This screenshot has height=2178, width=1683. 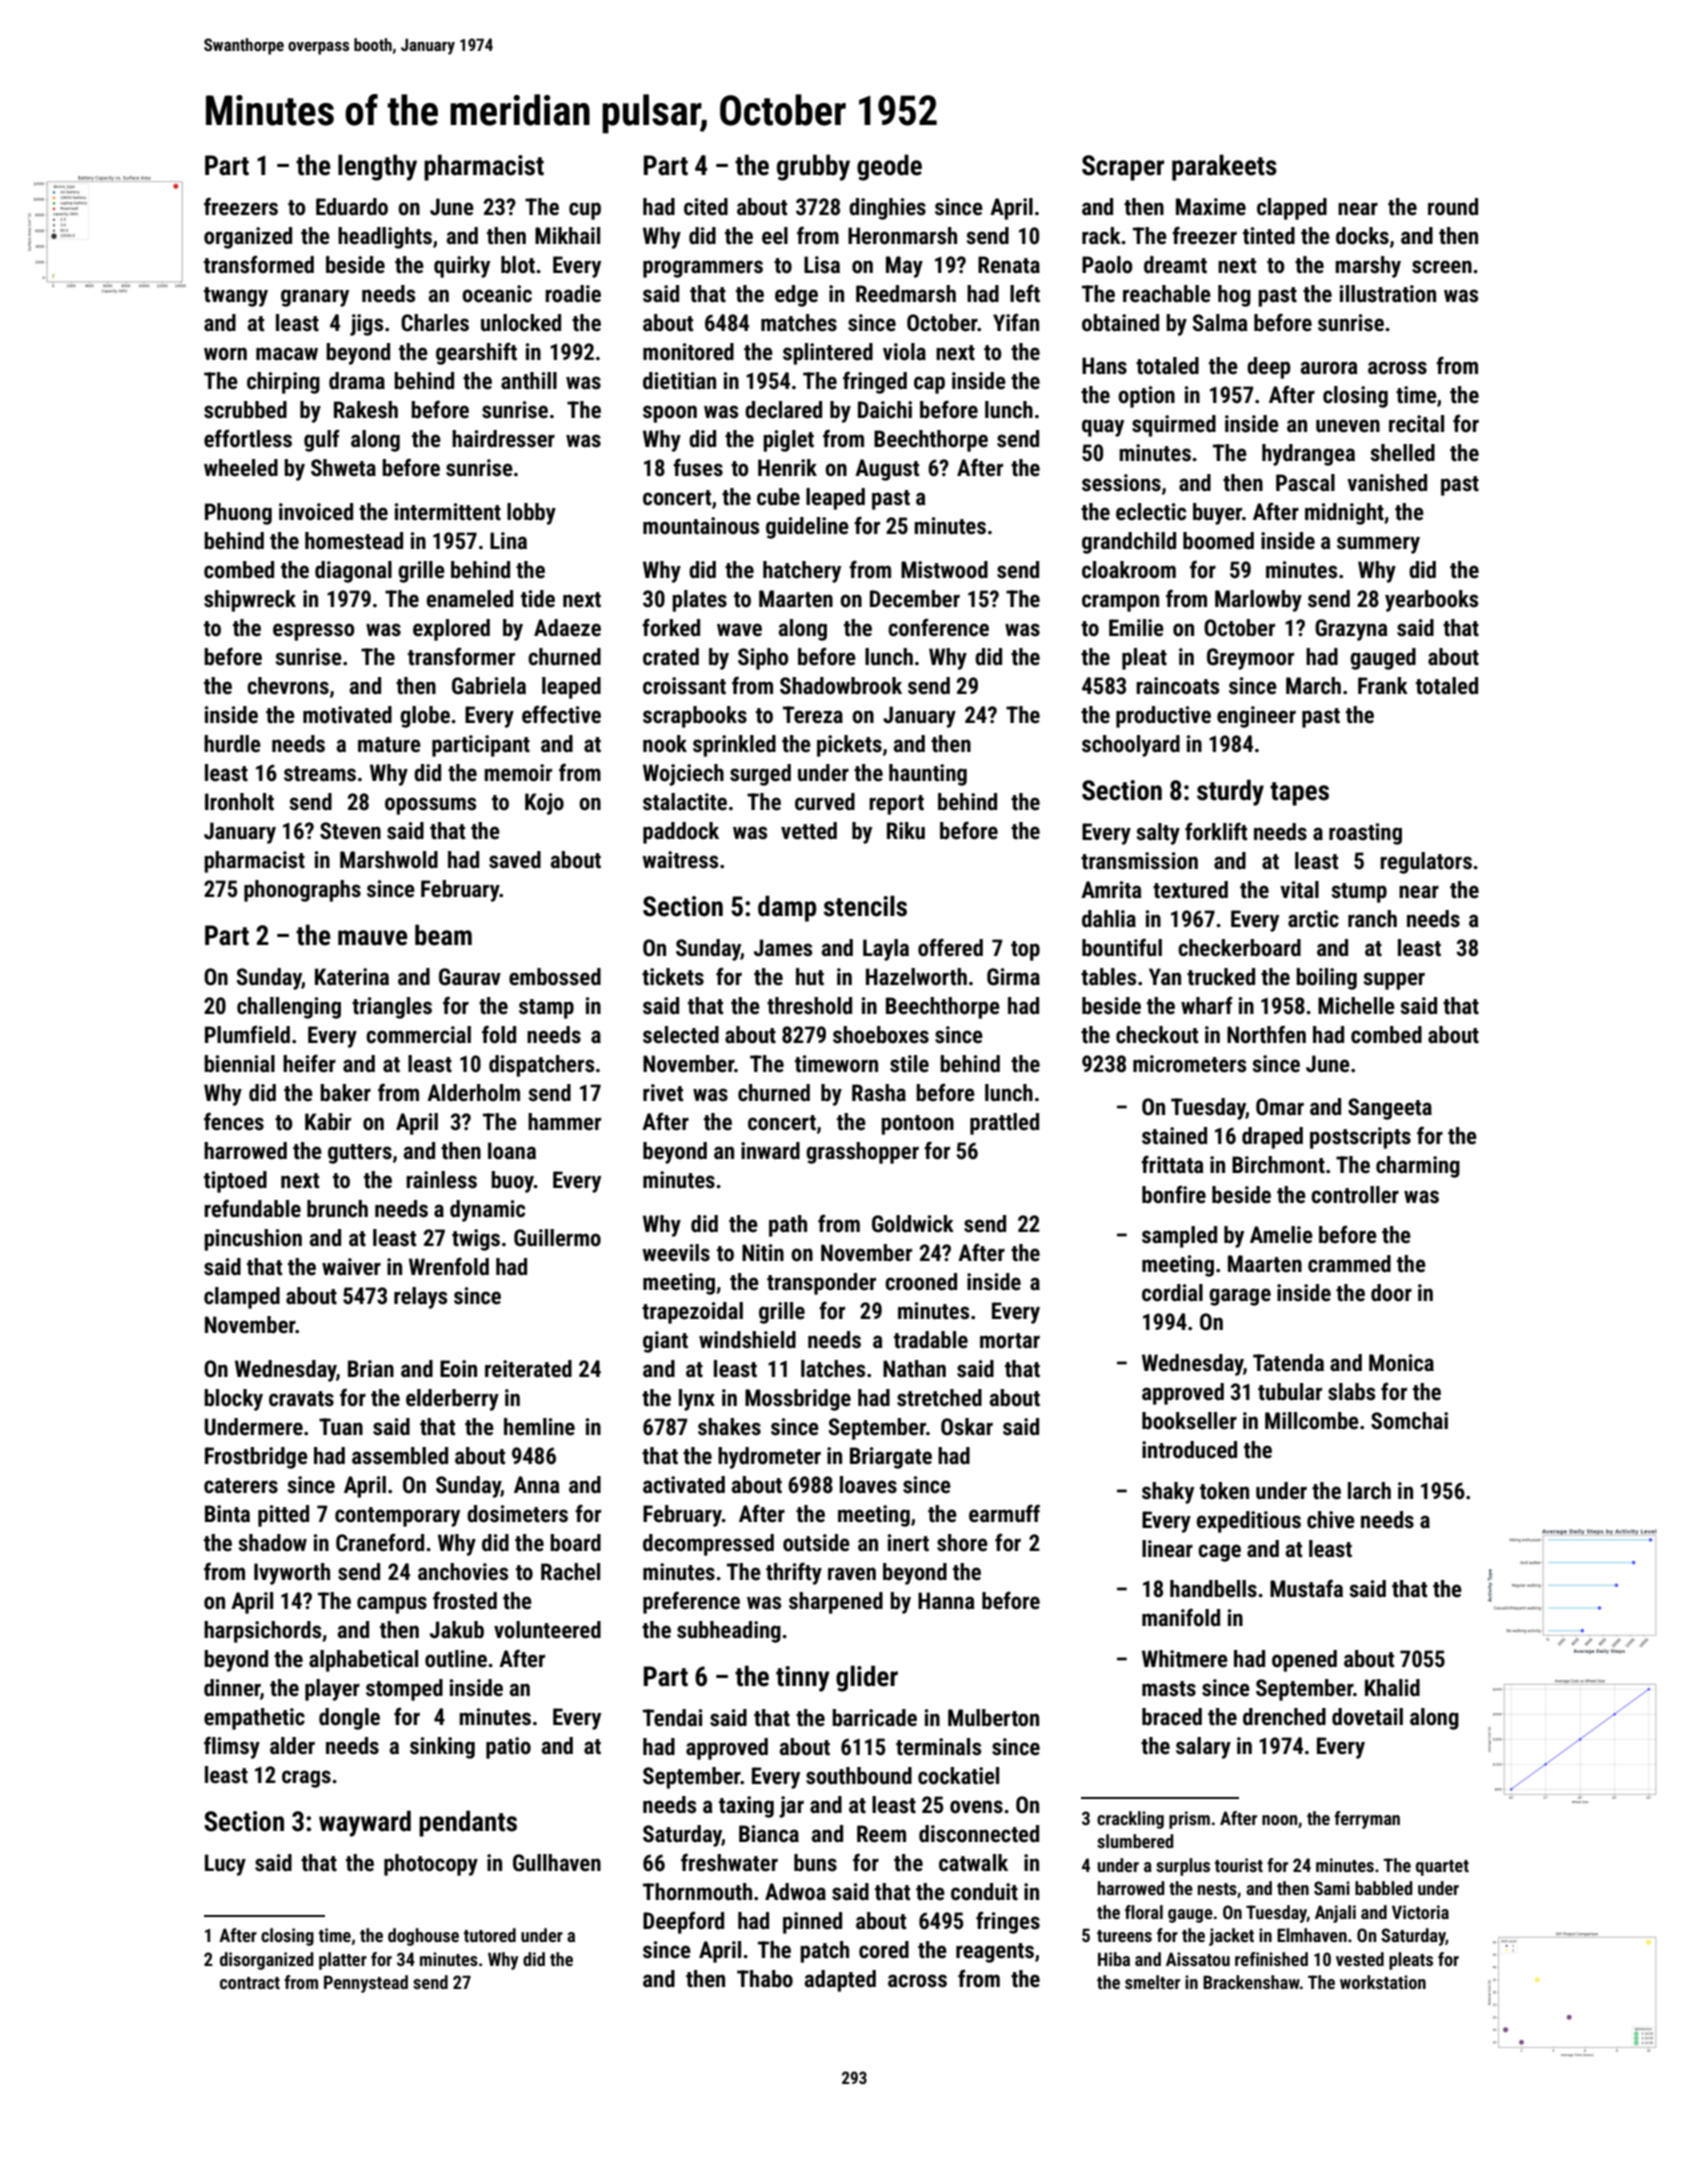 I want to click on Frank, so click(x=1383, y=685).
